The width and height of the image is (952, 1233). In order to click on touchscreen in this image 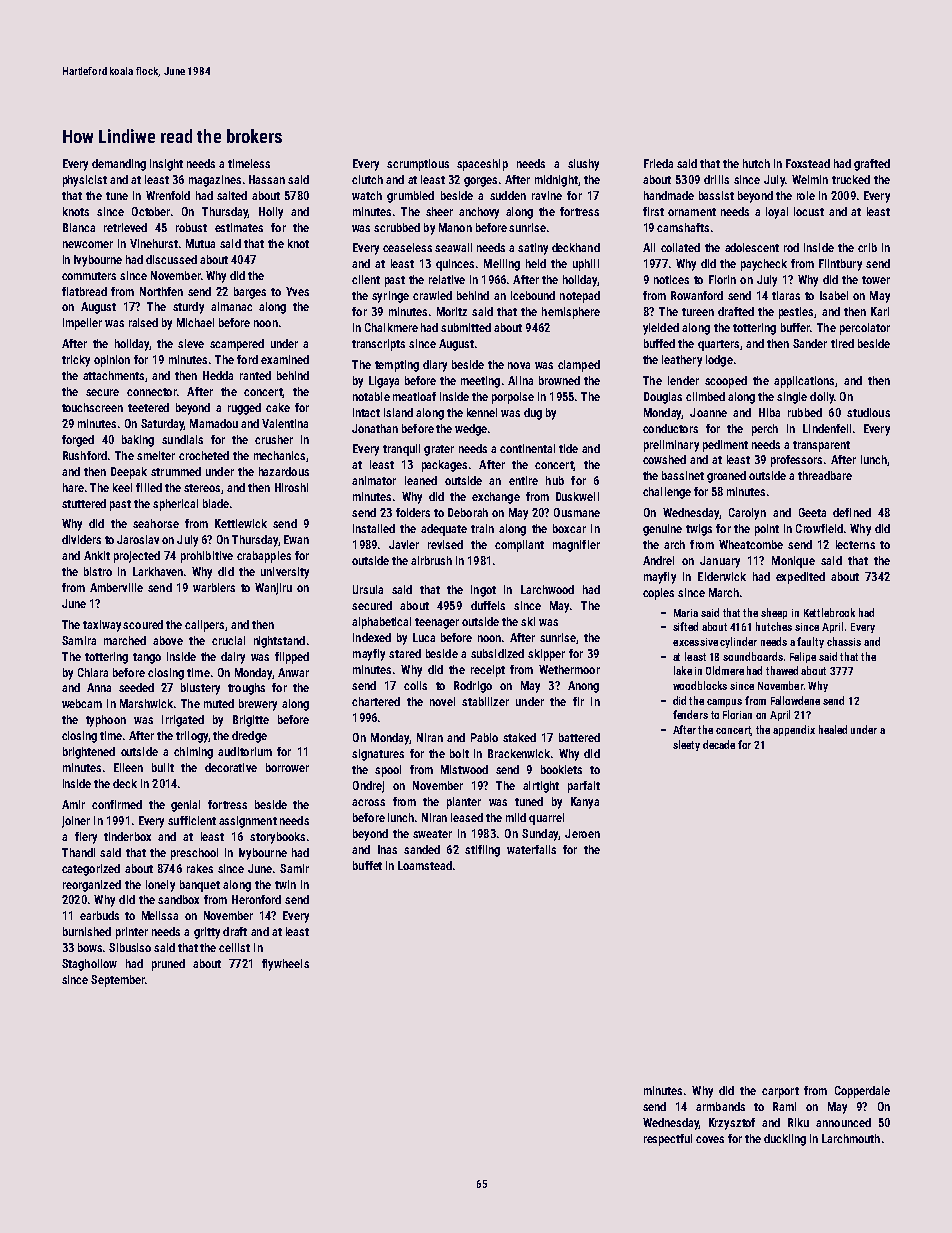, I will do `click(92, 407)`.
